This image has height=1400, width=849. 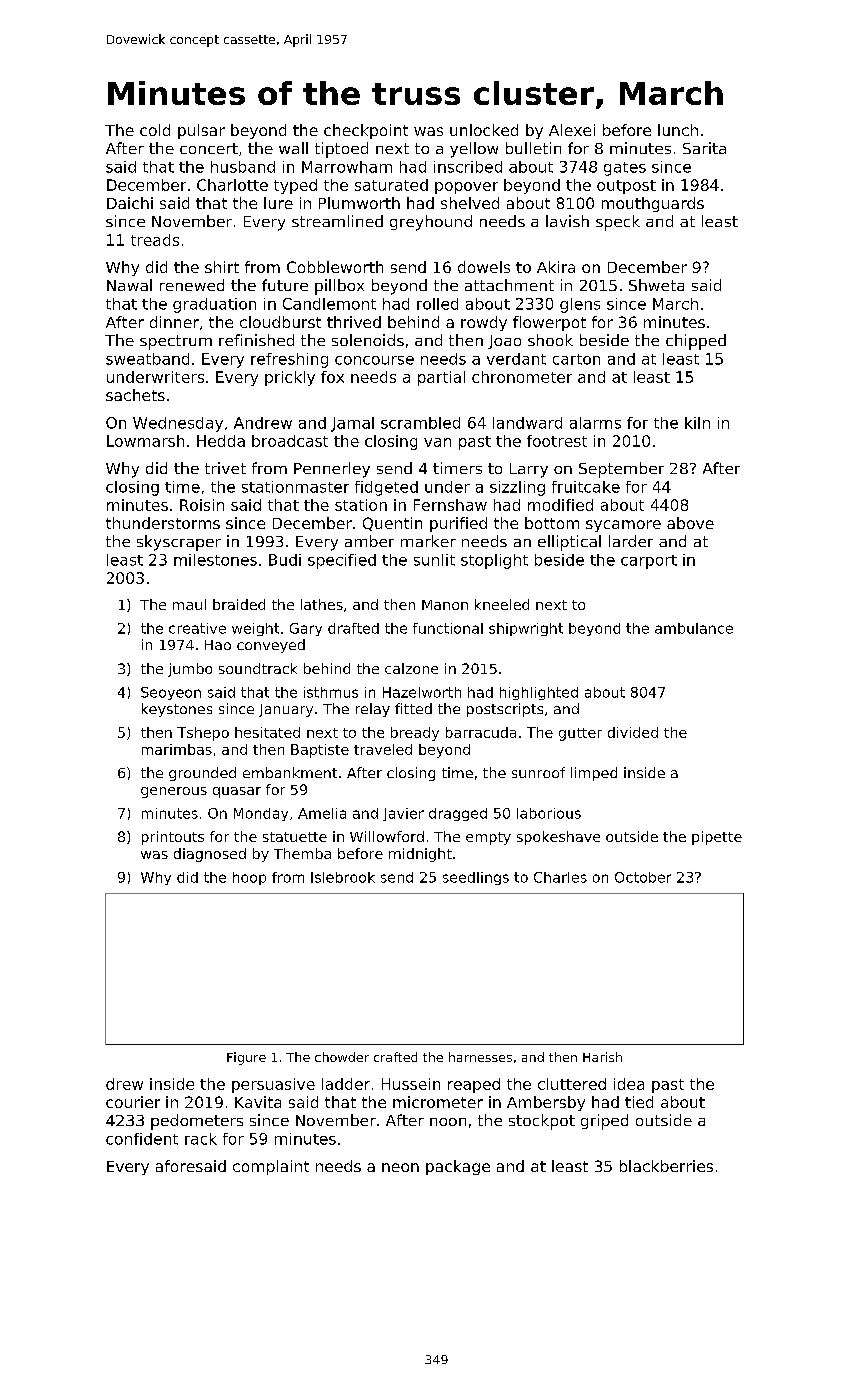 I want to click on unlocked, so click(x=484, y=130).
